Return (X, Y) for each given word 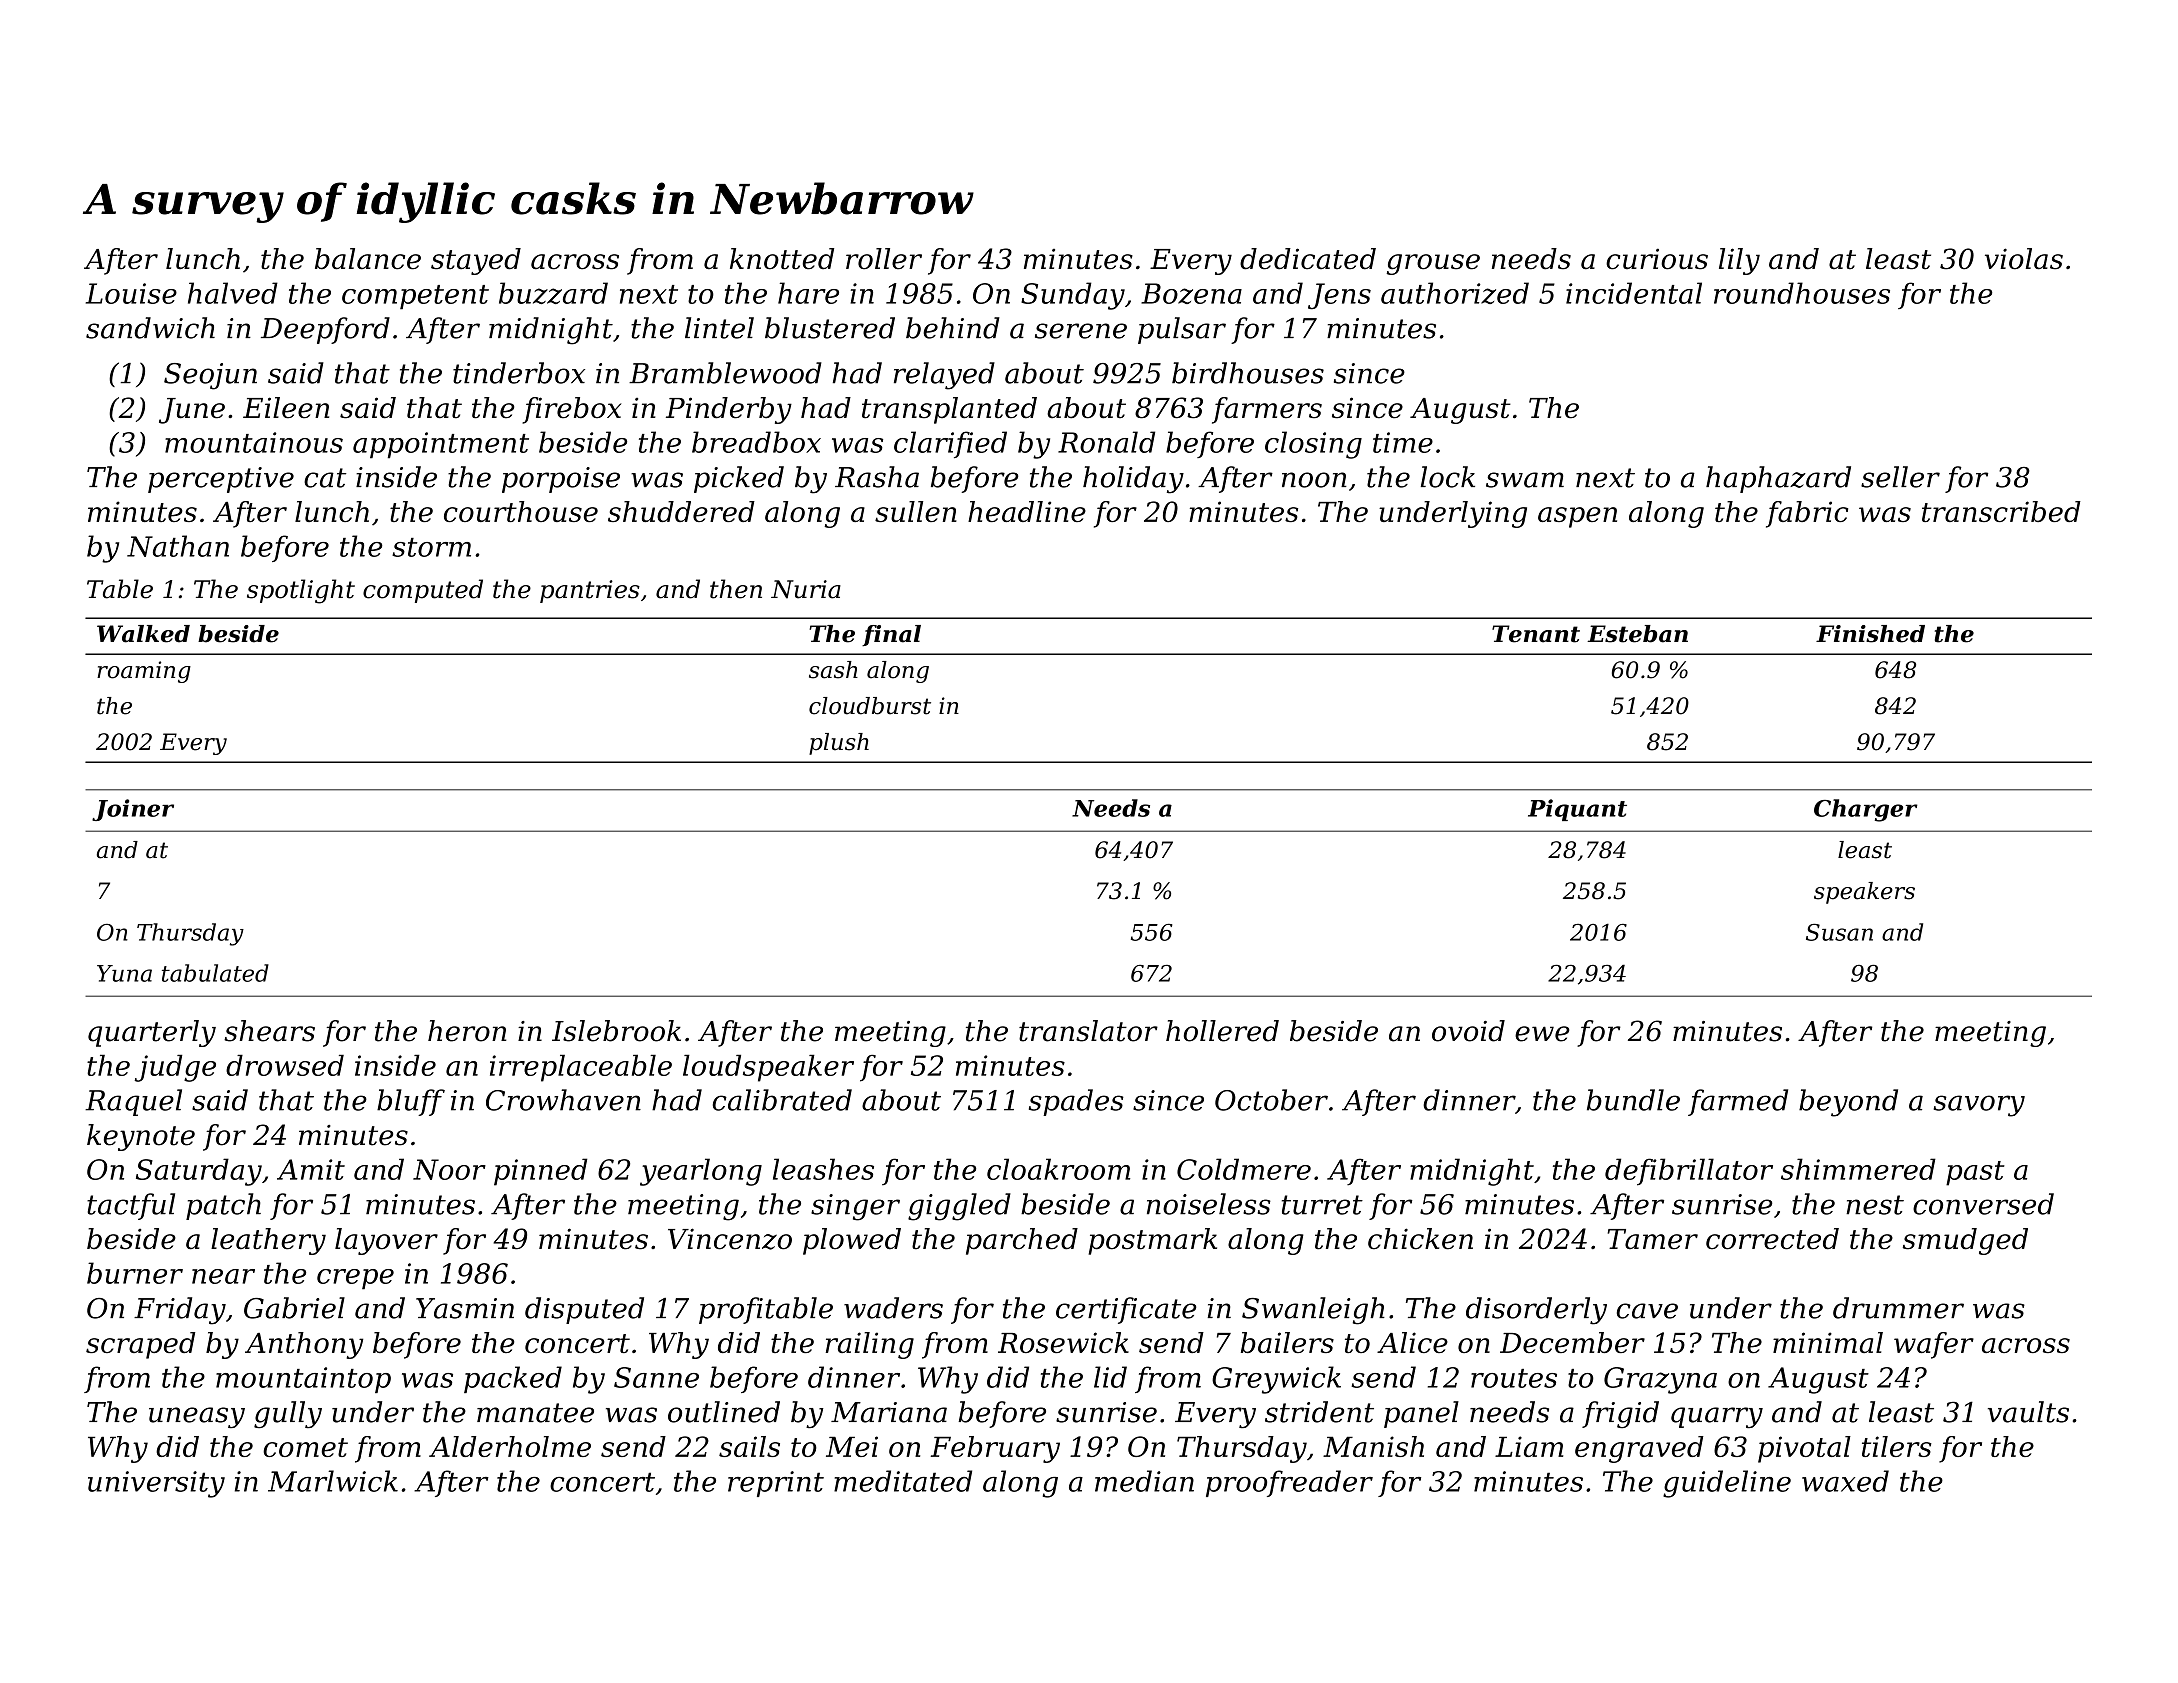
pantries (590, 591)
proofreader (1289, 1483)
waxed (1845, 1481)
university (156, 1484)
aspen (1577, 517)
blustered (830, 328)
